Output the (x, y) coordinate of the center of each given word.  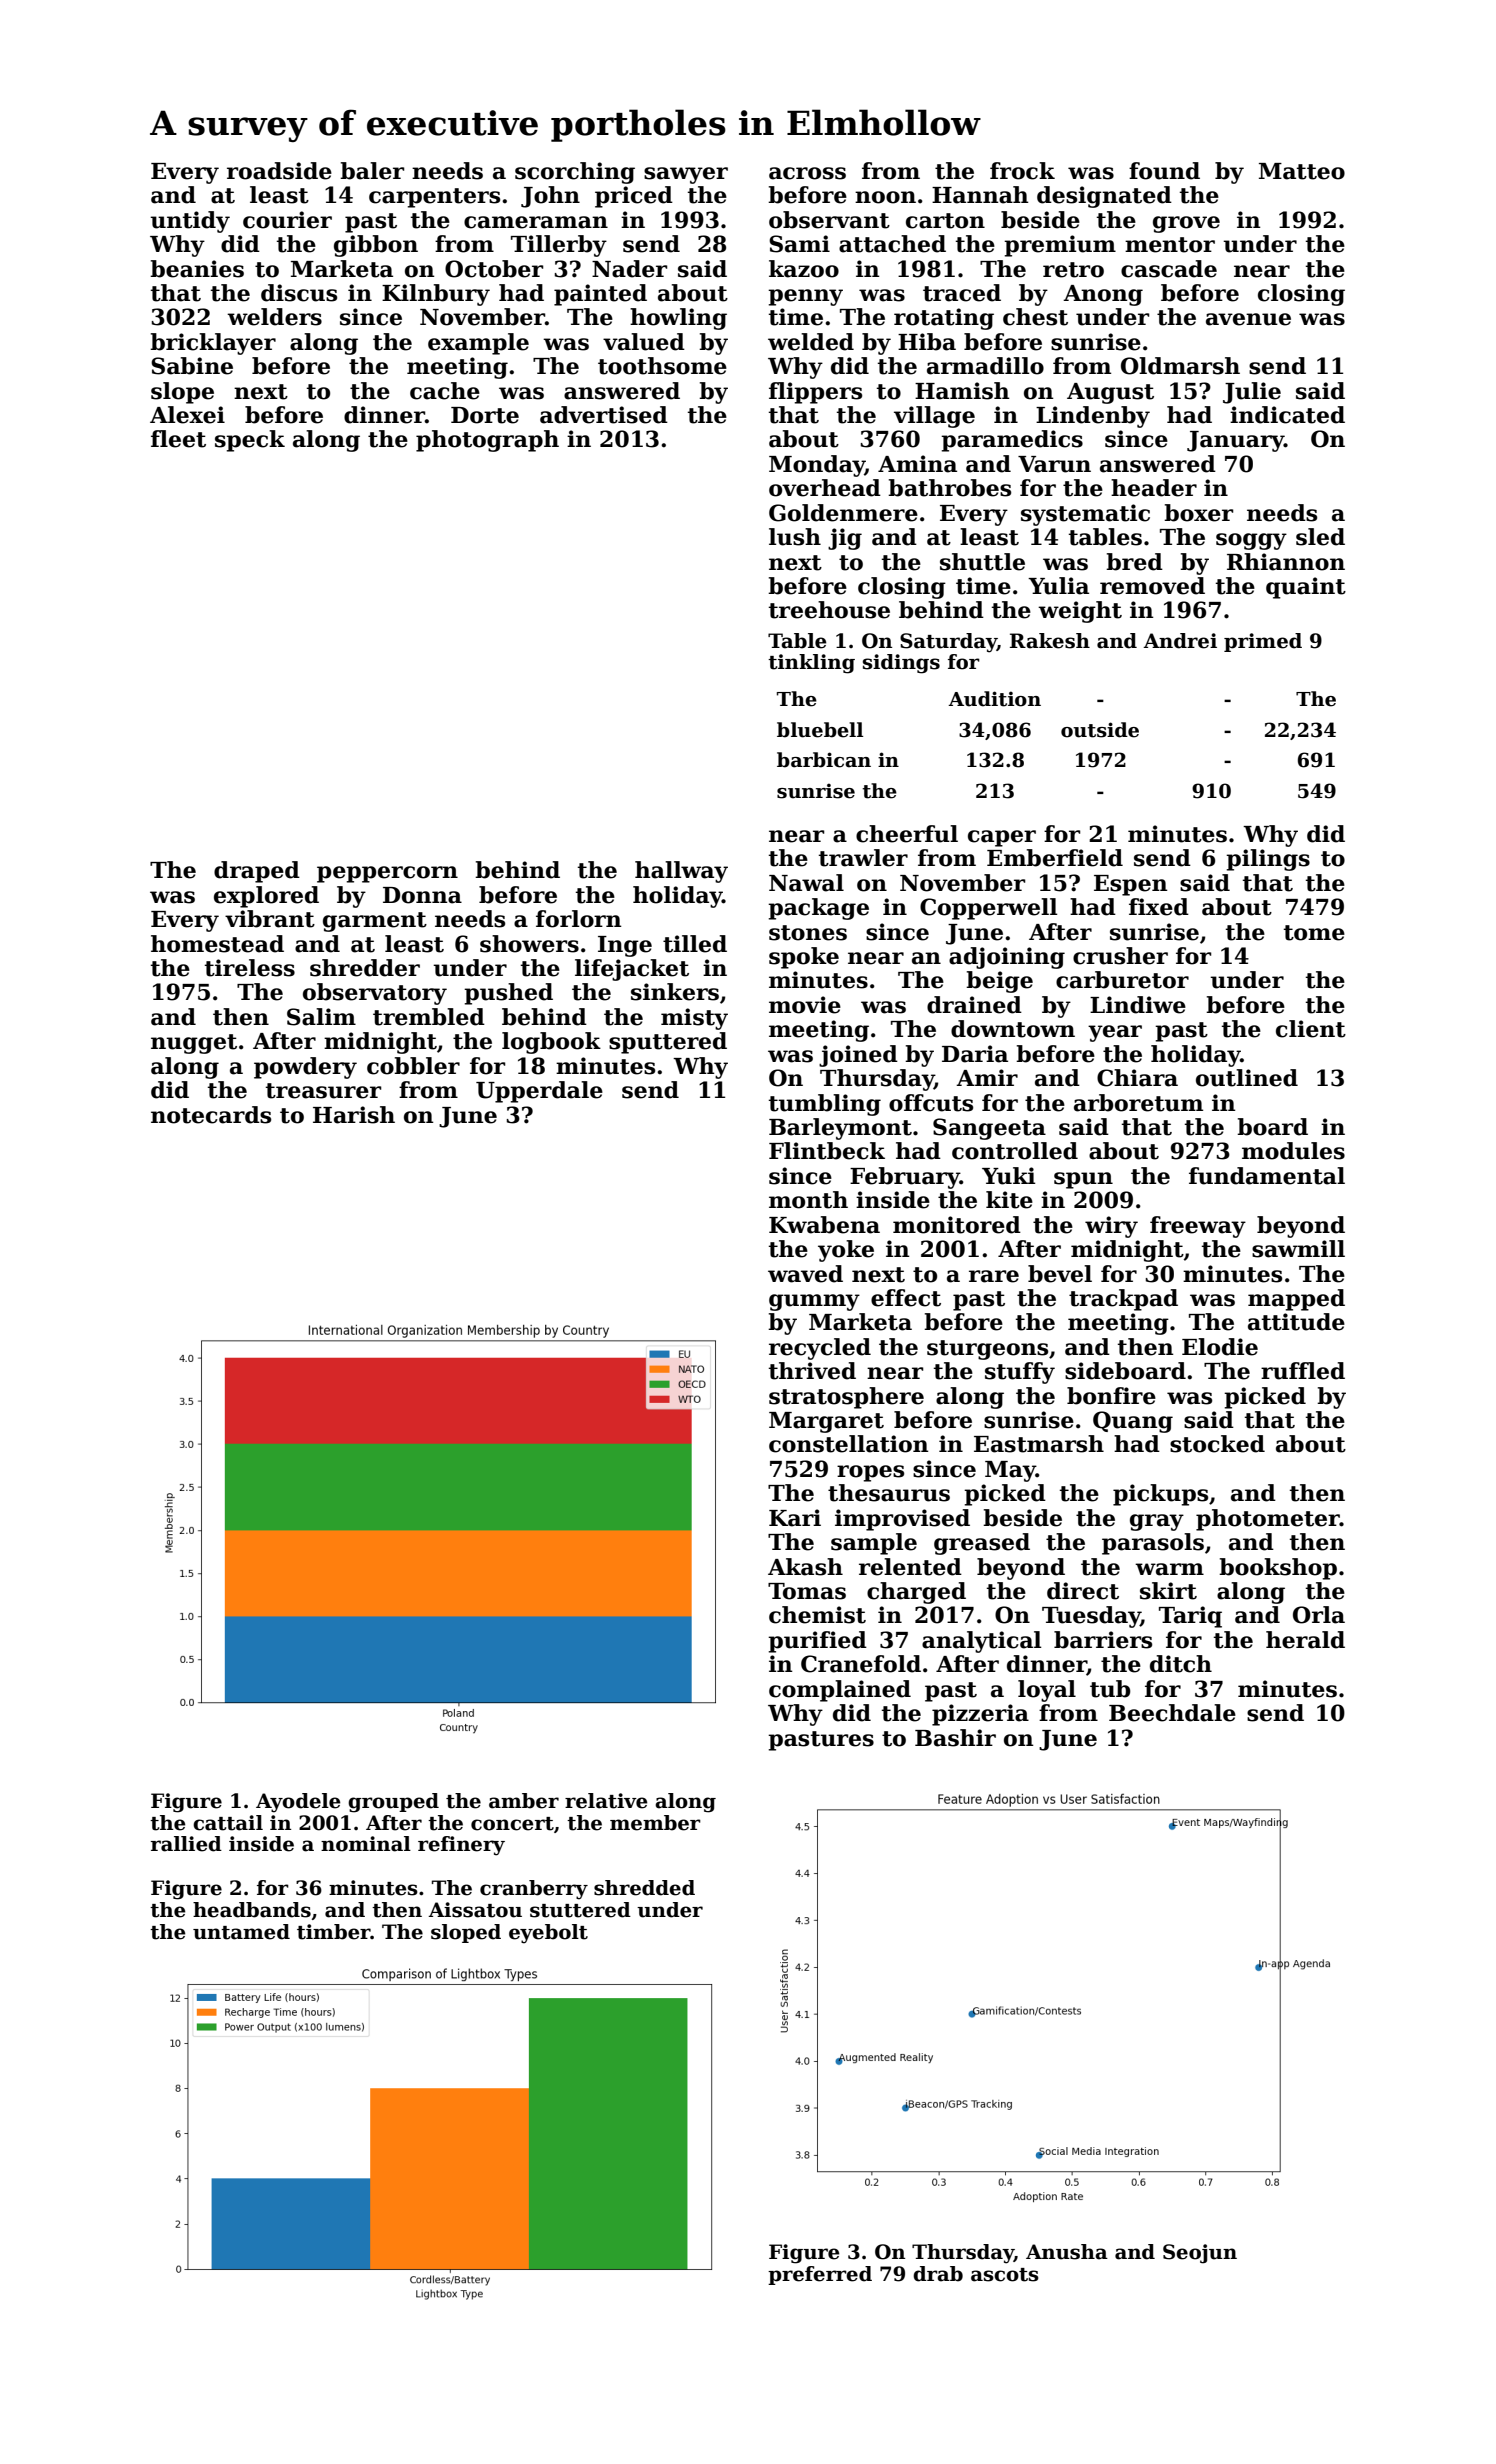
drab (938, 2274)
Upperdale (539, 1092)
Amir (987, 1077)
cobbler (413, 1066)
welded (811, 342)
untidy (190, 222)
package (818, 909)
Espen (1131, 885)
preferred (820, 2275)
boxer (1198, 513)
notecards (211, 1115)
